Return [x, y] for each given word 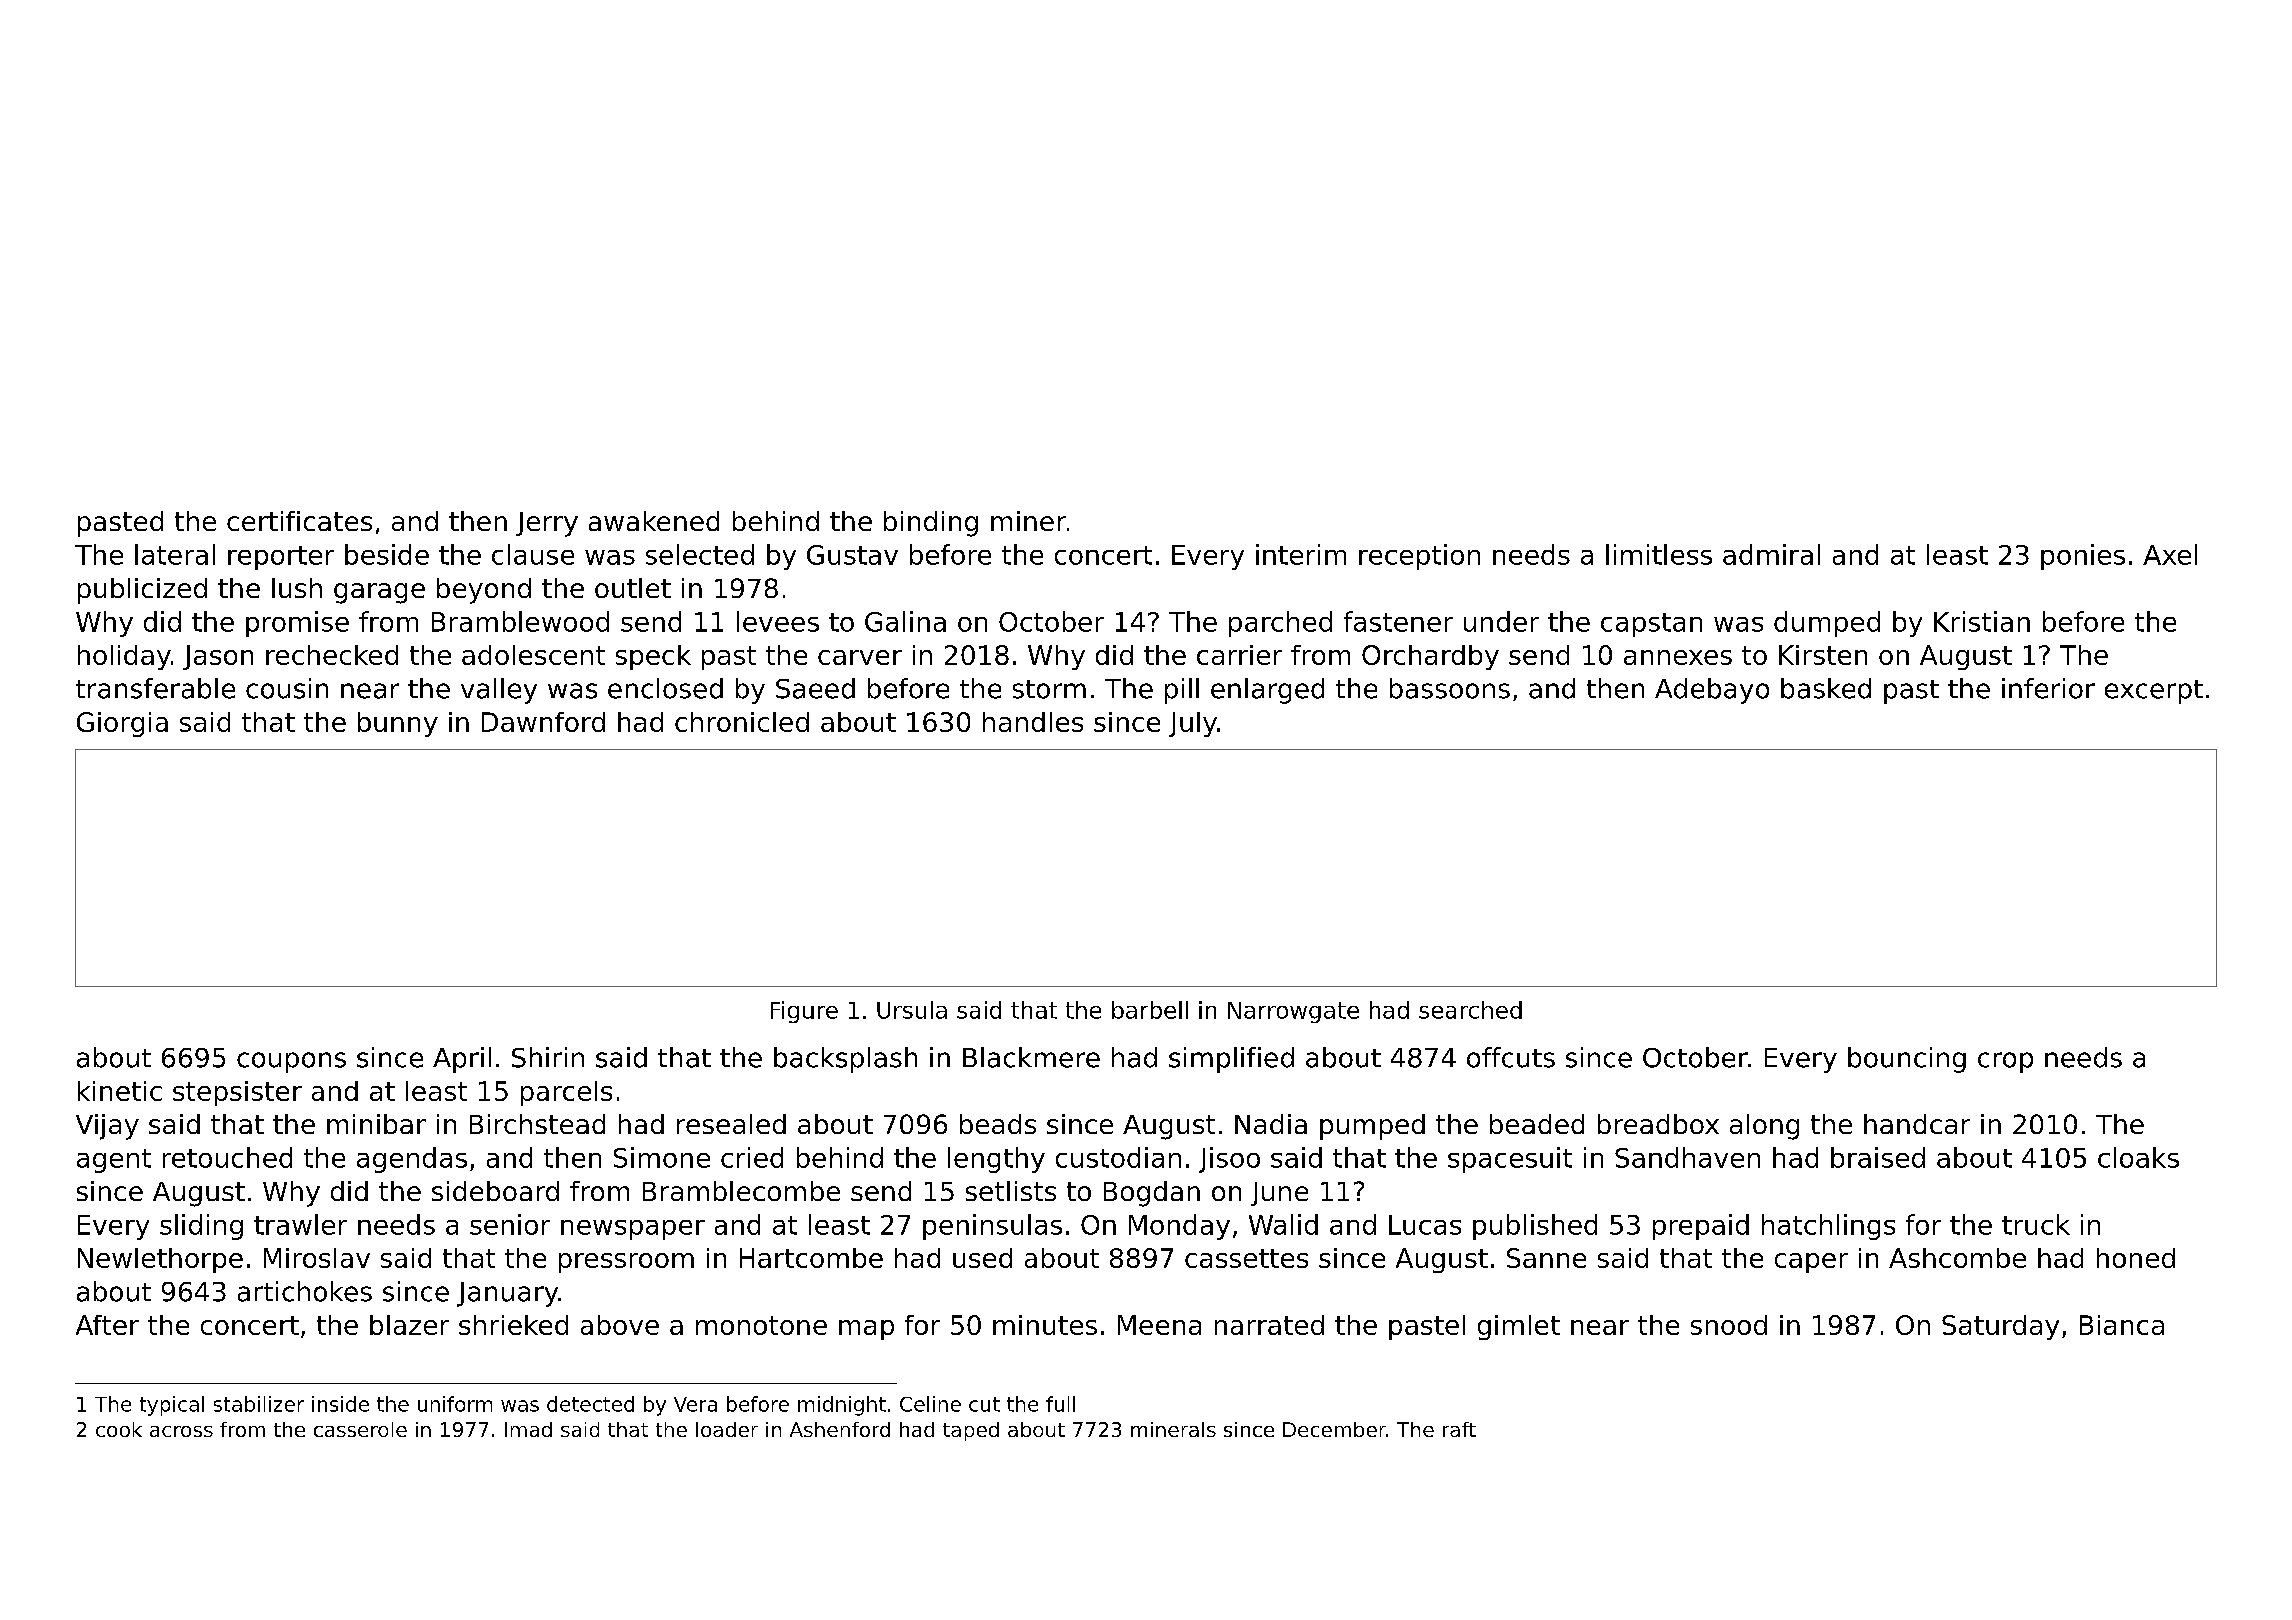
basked [1826, 688]
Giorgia [122, 724]
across [181, 1431]
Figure [804, 1012]
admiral [1771, 554]
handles [1033, 722]
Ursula [912, 1010]
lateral [175, 554]
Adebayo [1712, 691]
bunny [398, 724]
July [1193, 724]
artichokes [305, 1291]
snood [1729, 1325]
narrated [1269, 1325]
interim [1301, 554]
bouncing [1907, 1060]
